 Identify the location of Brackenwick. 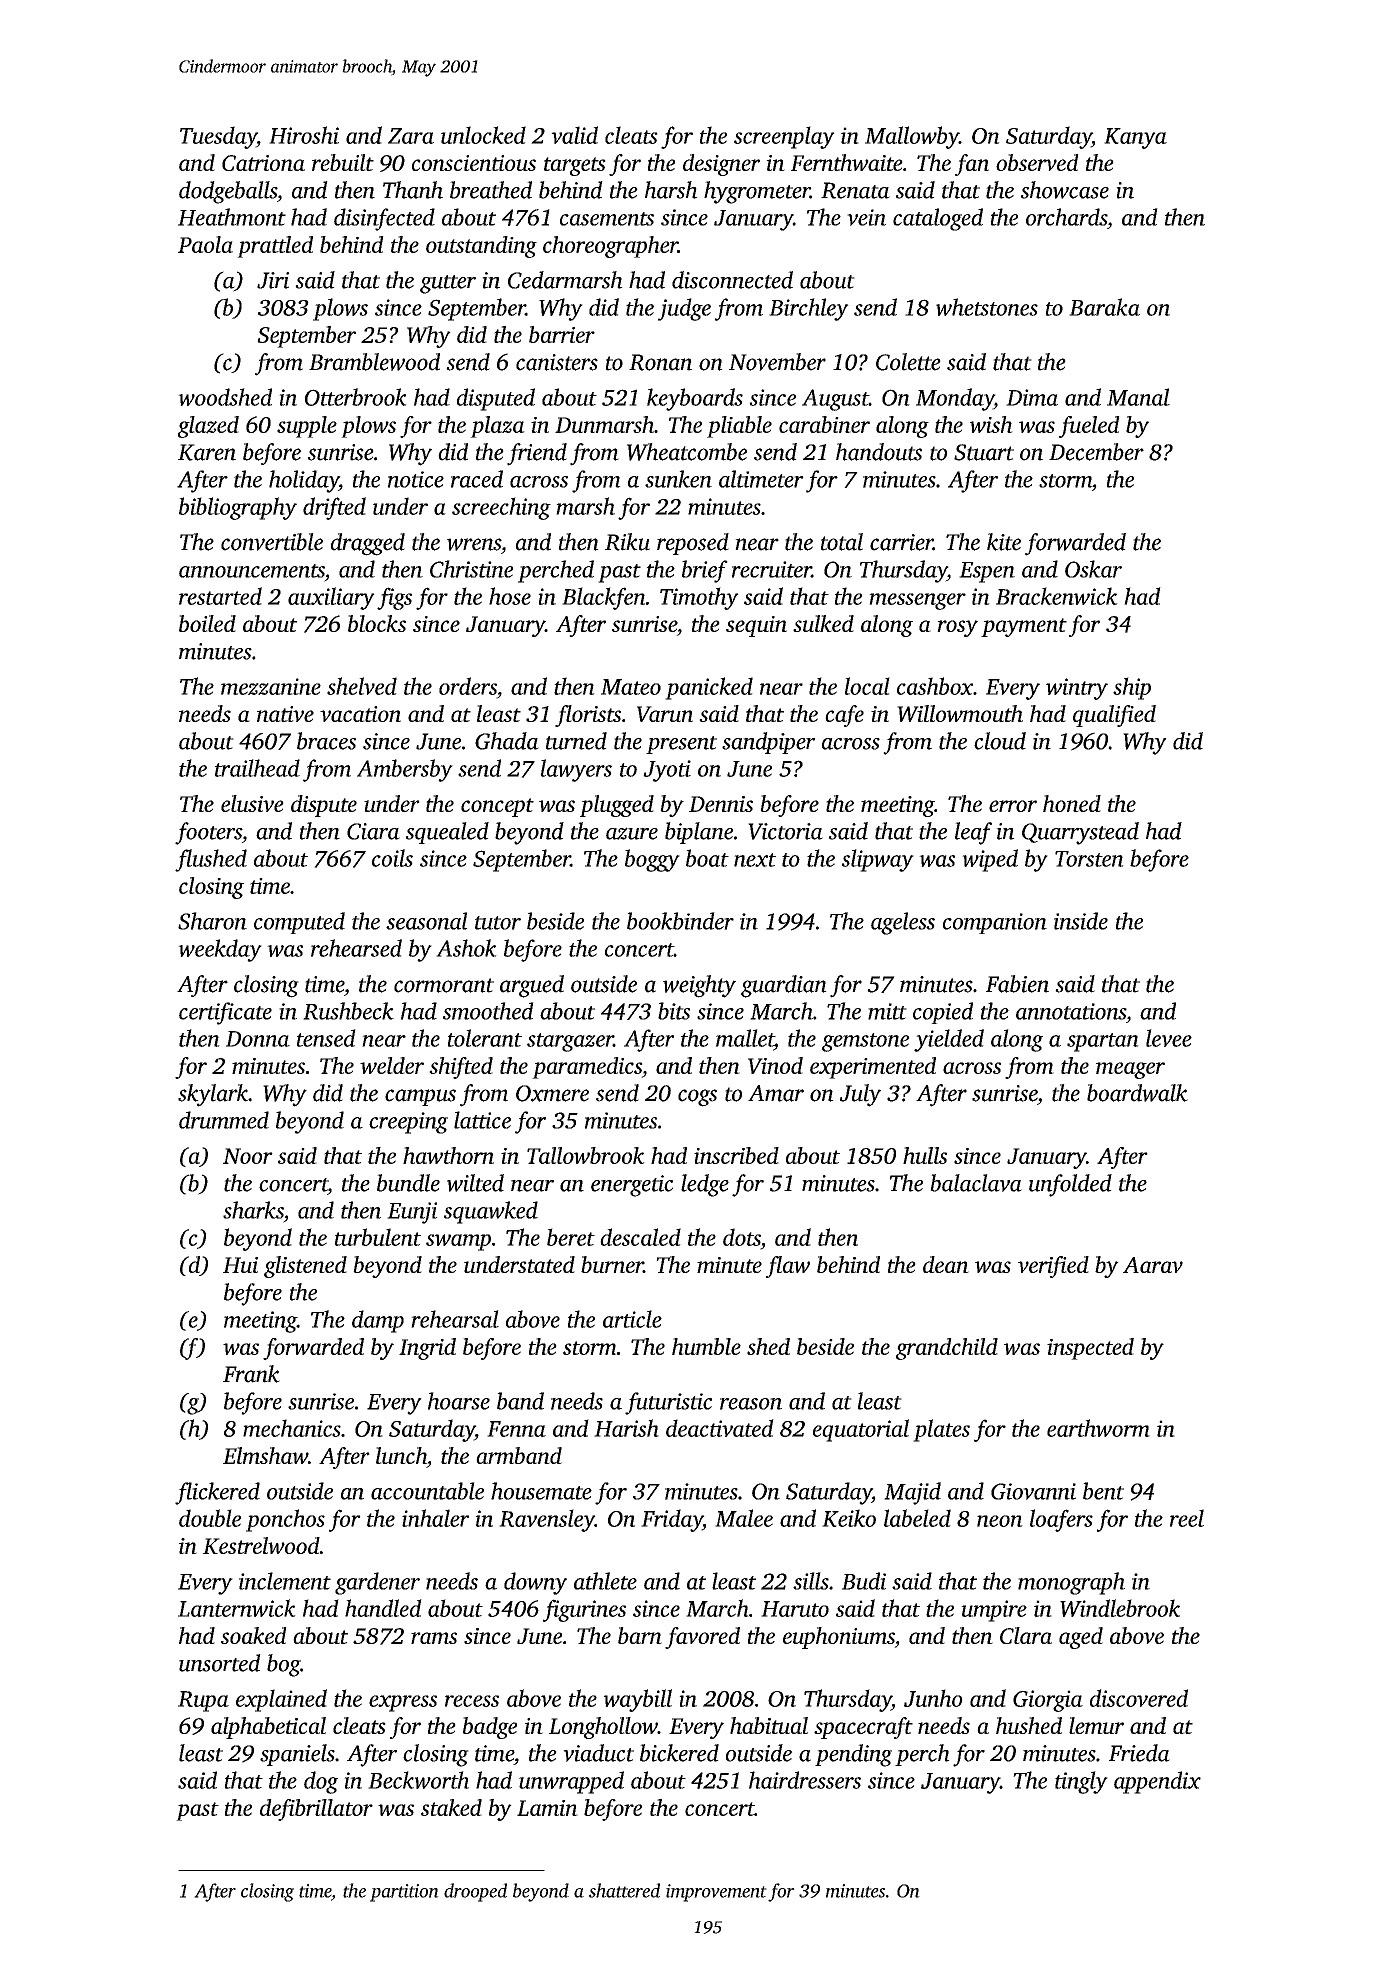
(1057, 596).
